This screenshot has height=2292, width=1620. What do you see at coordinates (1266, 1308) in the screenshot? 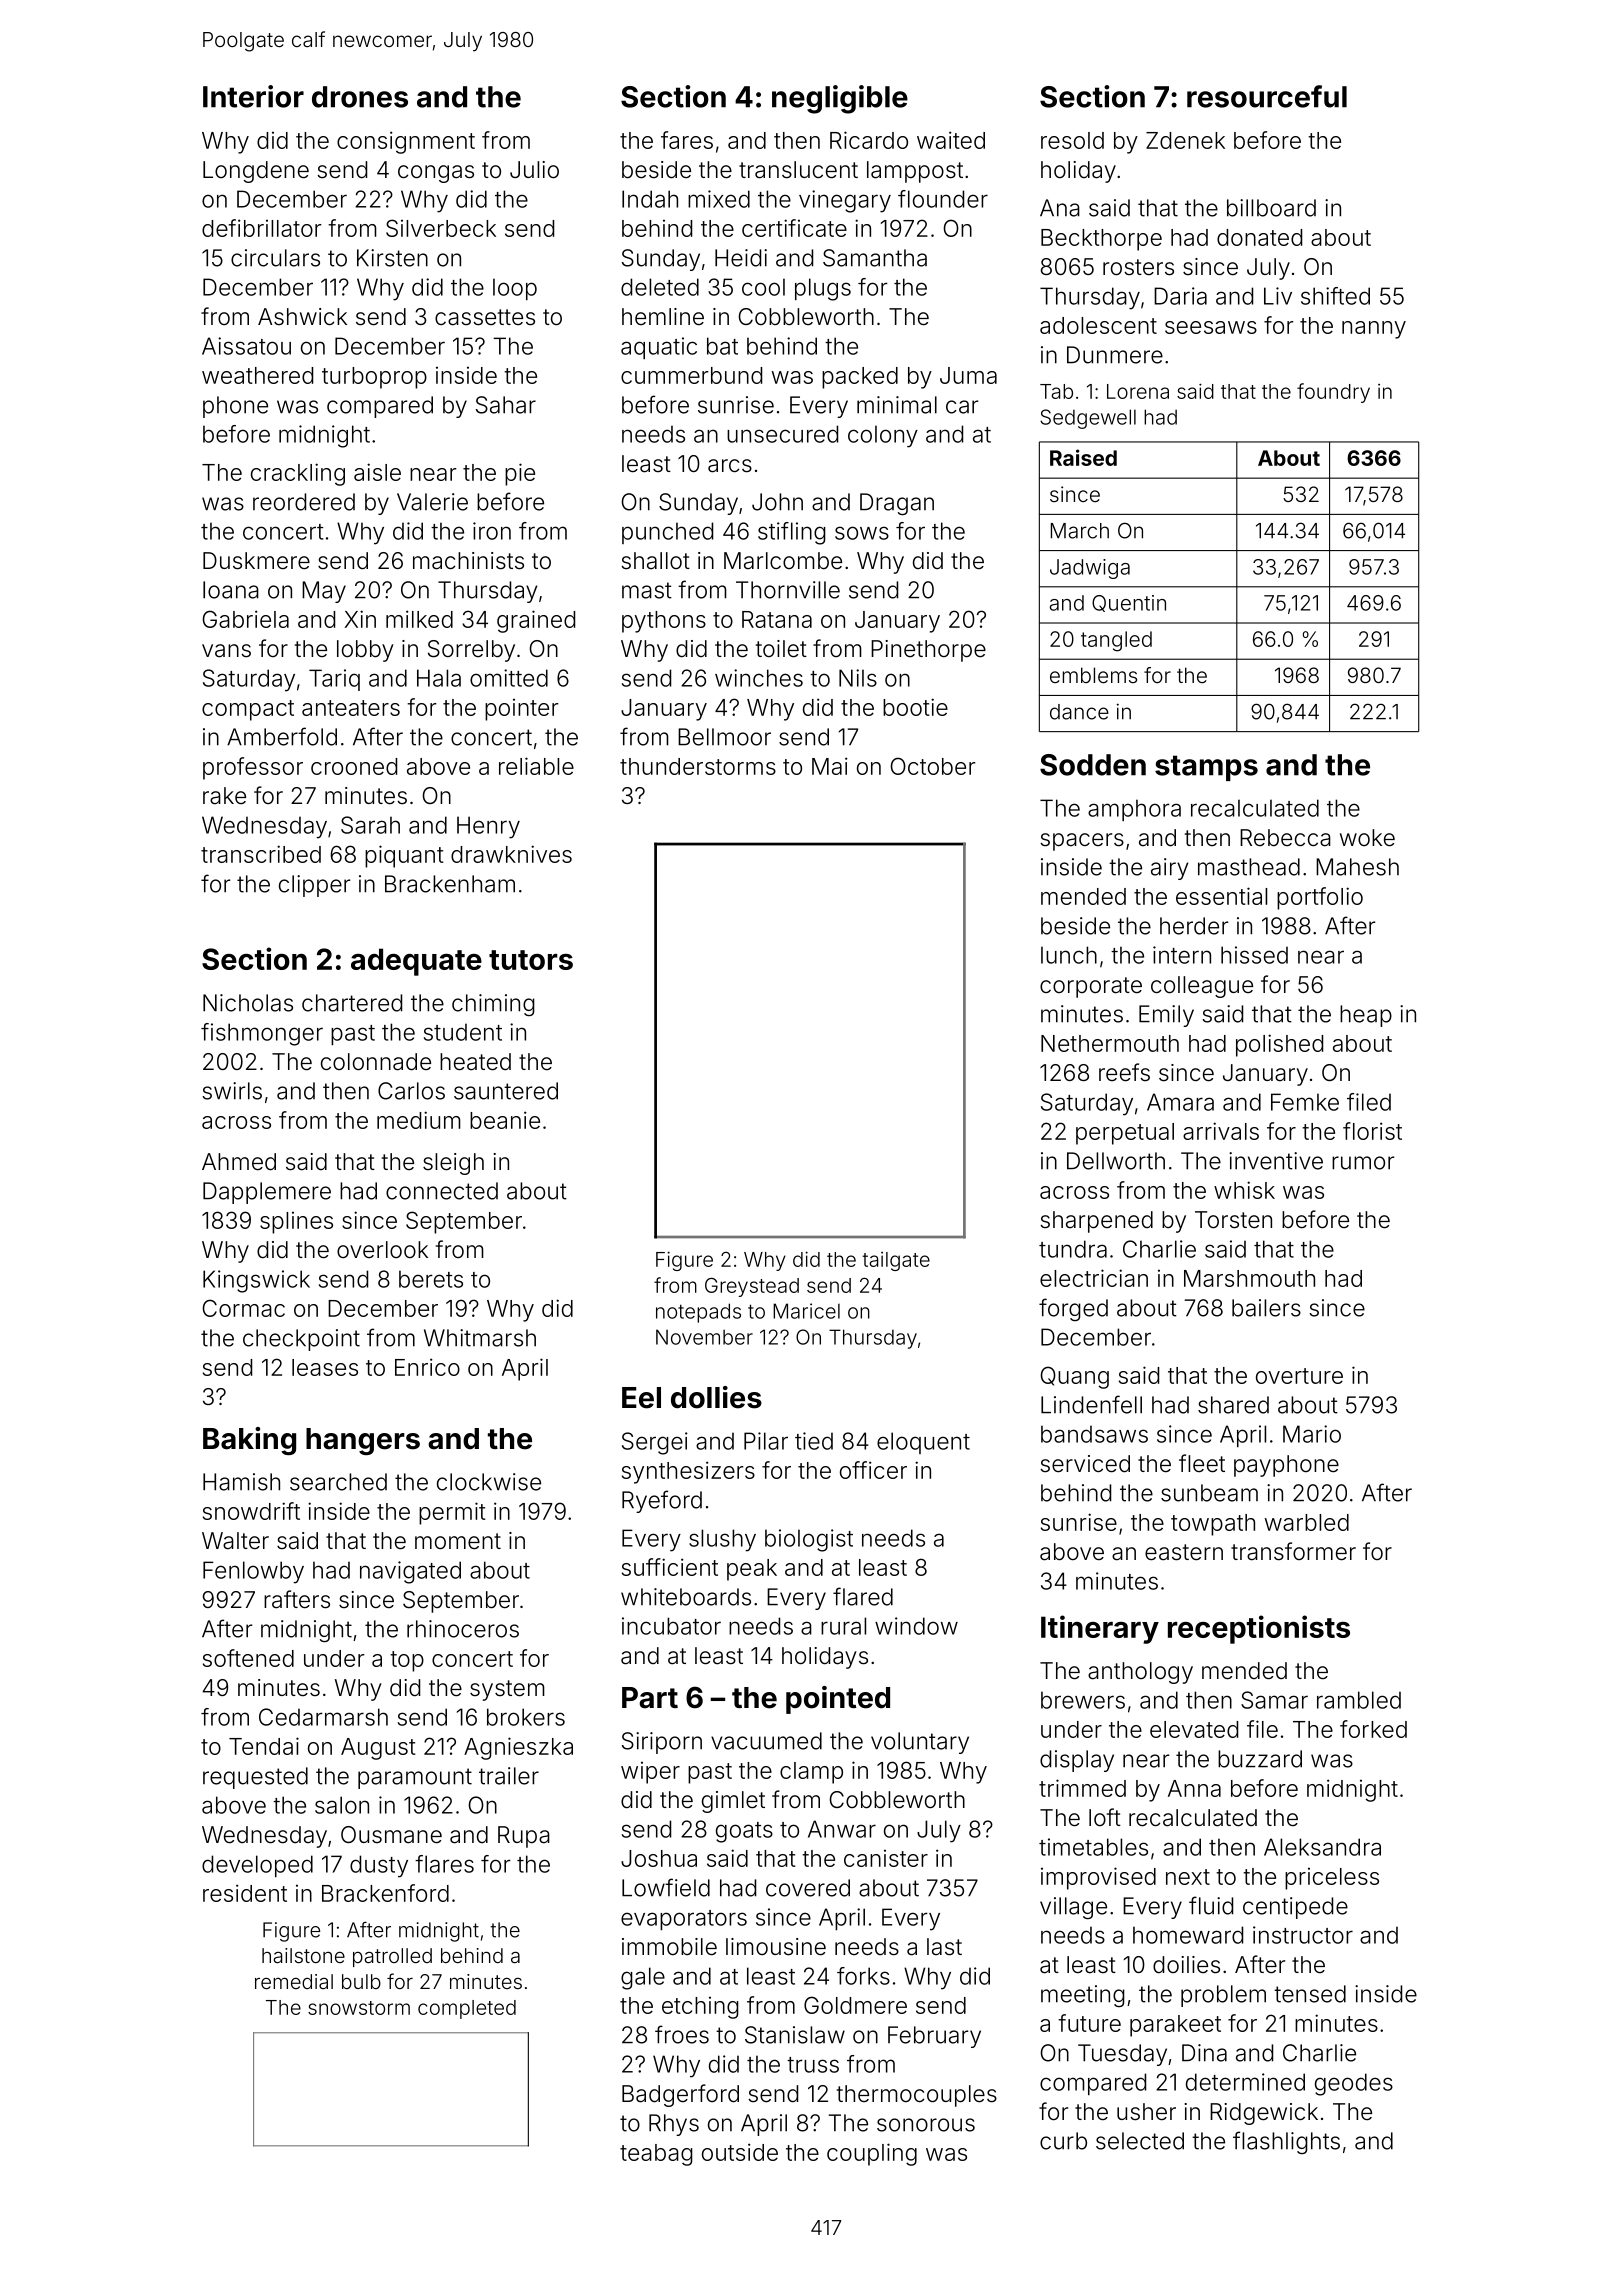
I see `bailers` at bounding box center [1266, 1308].
